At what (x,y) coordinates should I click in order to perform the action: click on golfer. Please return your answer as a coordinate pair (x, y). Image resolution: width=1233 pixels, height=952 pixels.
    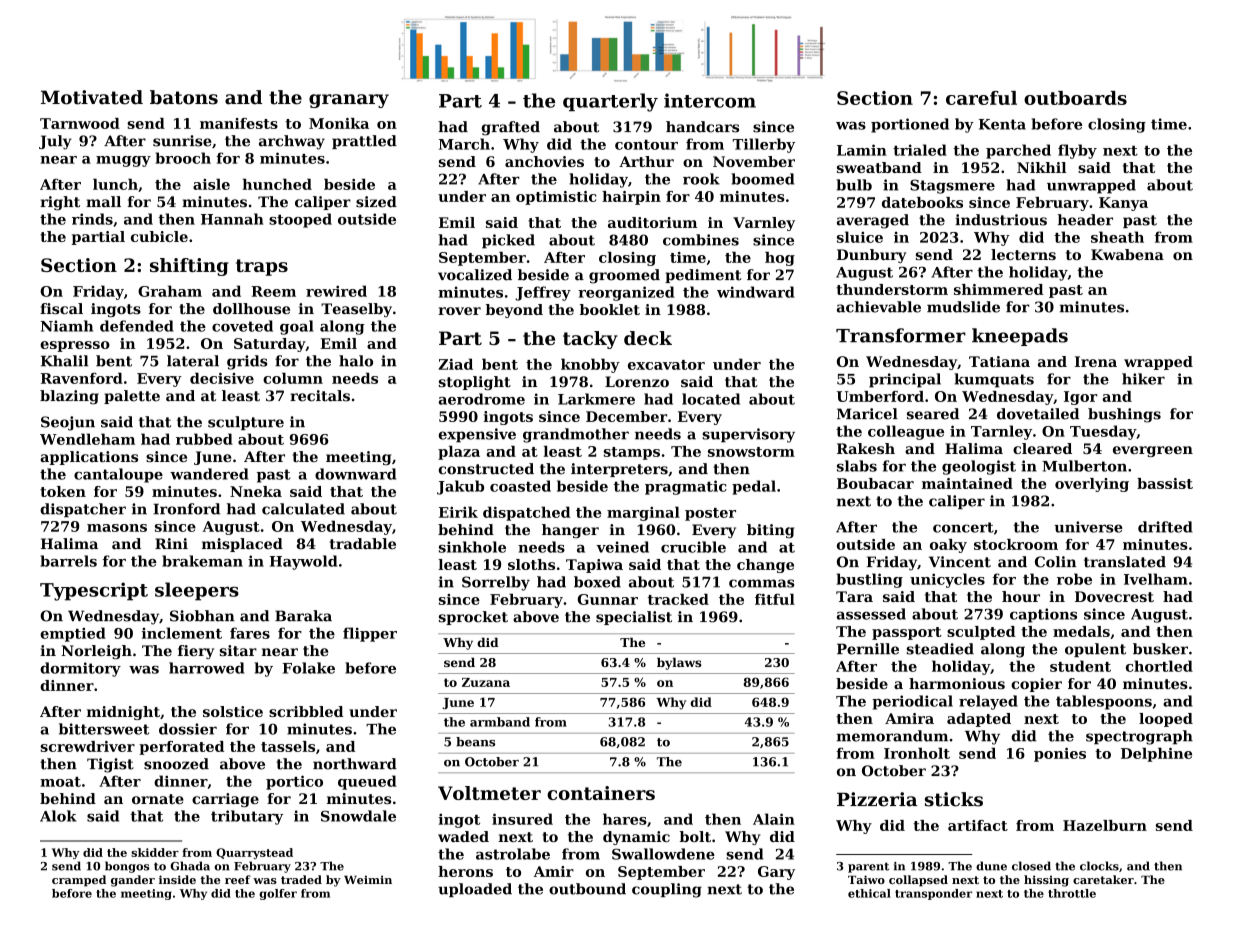
    Looking at the image, I should click on (278, 894).
